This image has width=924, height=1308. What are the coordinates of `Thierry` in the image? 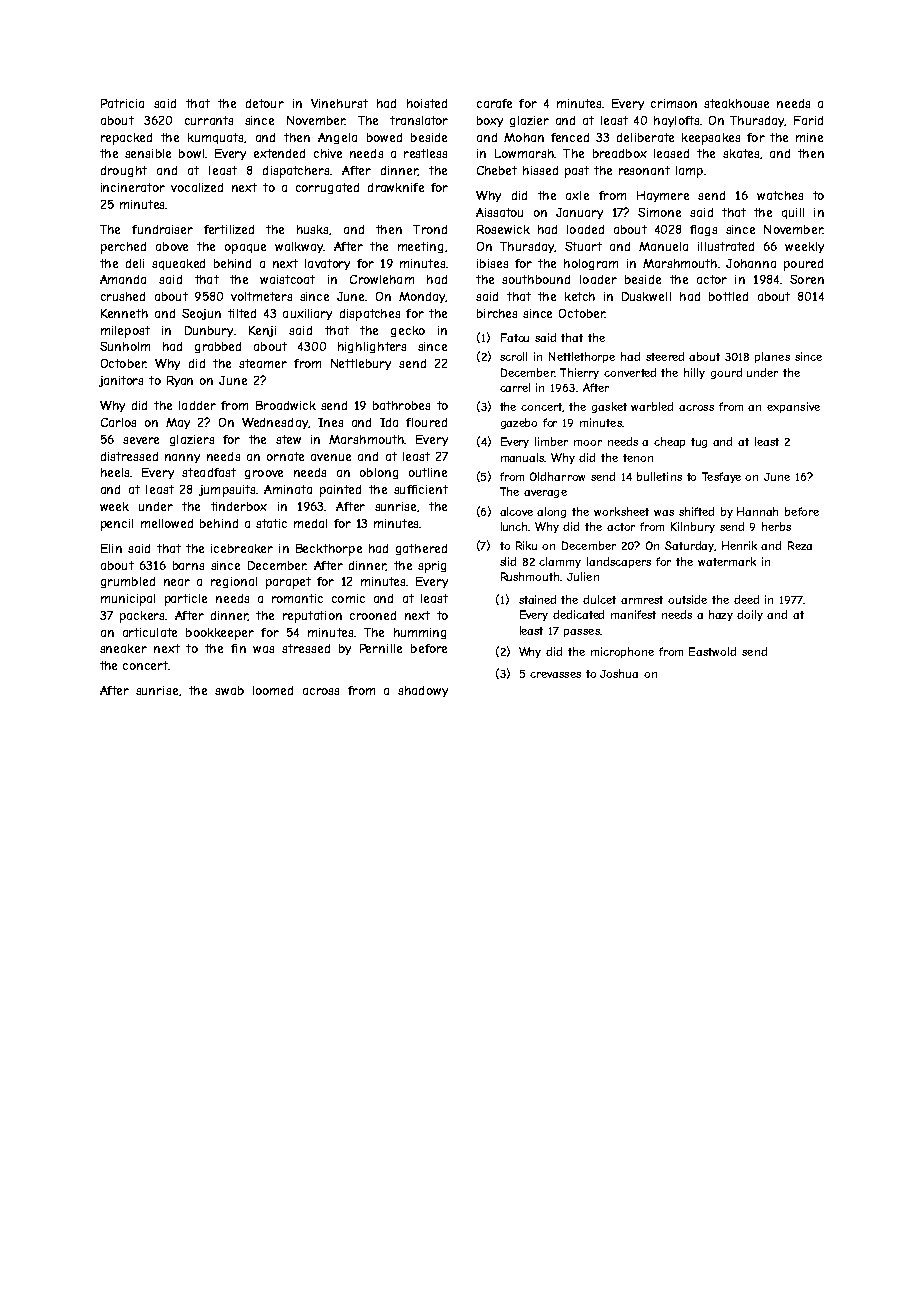 It's located at (579, 373).
